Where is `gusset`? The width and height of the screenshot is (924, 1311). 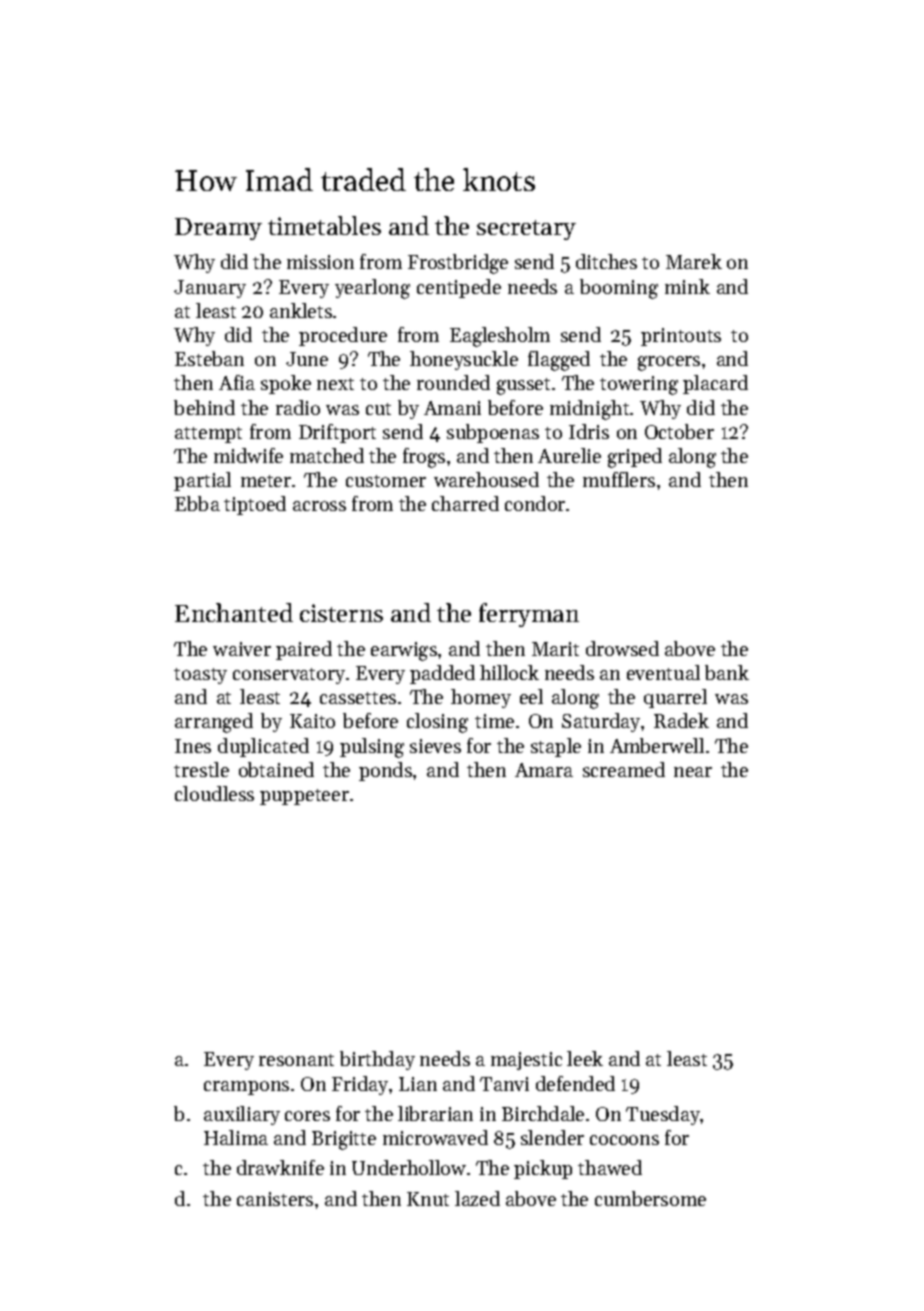
gusset is located at coordinates (523, 386).
